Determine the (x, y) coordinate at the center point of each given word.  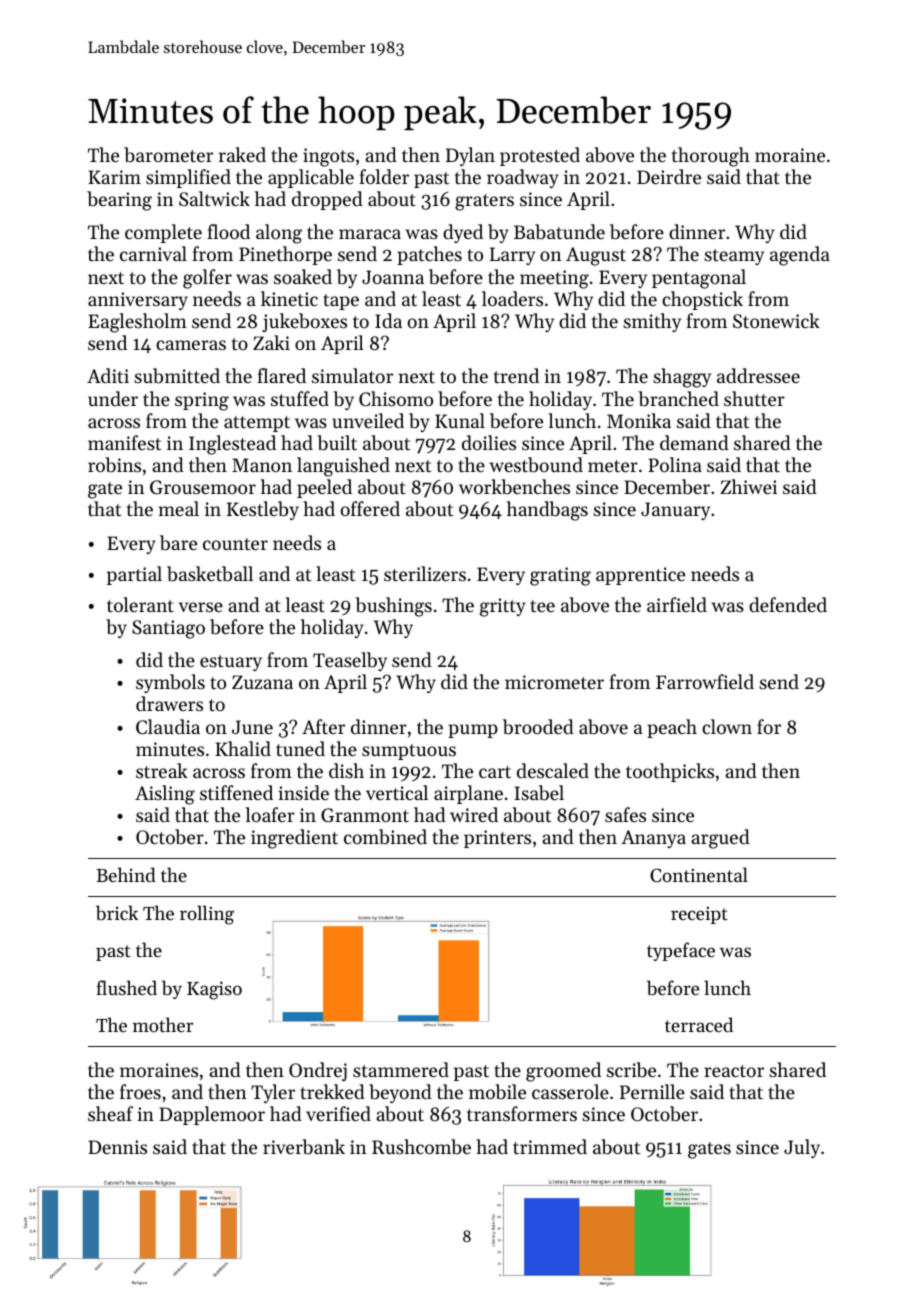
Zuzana (262, 682)
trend (516, 375)
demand (694, 442)
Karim (114, 177)
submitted (177, 376)
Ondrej (318, 1071)
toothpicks (670, 772)
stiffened (236, 792)
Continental (699, 874)
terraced (699, 1024)
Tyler (273, 1093)
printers (497, 839)
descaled (553, 770)
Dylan (470, 156)
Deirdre (669, 176)
